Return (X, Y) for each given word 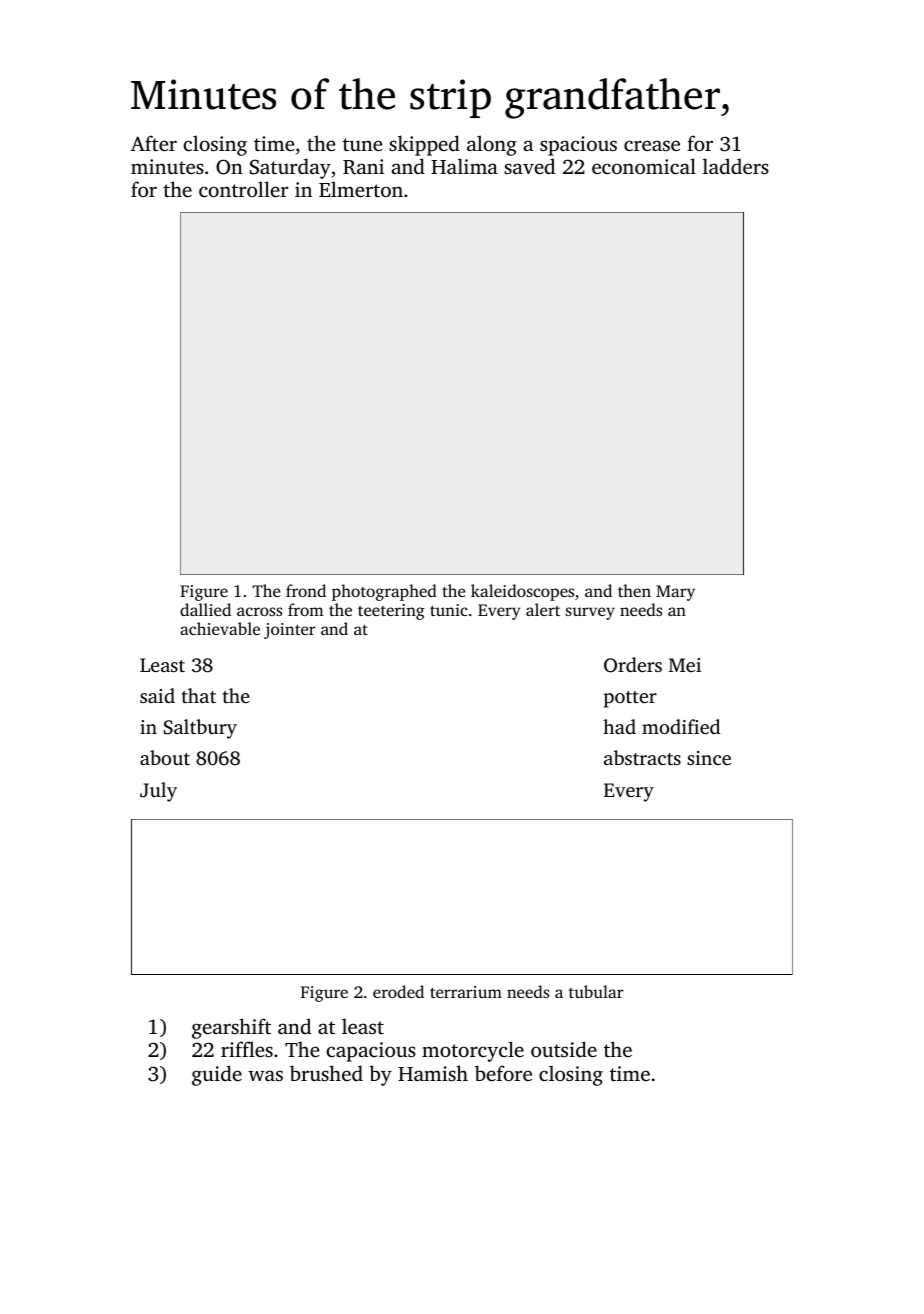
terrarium (466, 992)
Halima (464, 166)
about (165, 757)
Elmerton (361, 189)
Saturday (290, 168)
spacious (578, 146)
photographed (384, 592)
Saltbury (200, 729)
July (158, 792)
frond (306, 590)
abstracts (642, 757)
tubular (596, 991)
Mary (675, 593)
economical (644, 166)
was (265, 1075)
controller (243, 189)
